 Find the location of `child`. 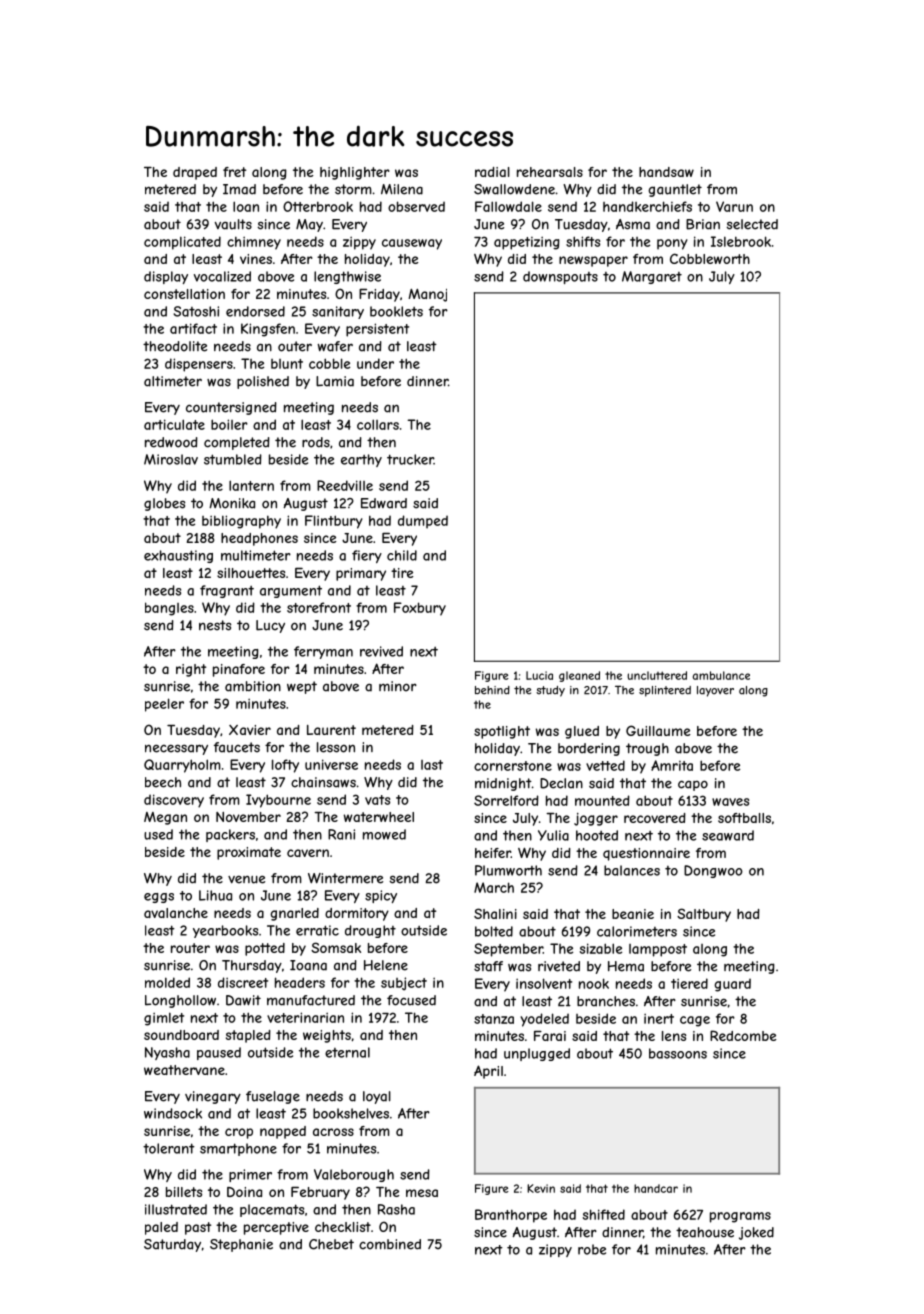

child is located at coordinates (402, 555).
